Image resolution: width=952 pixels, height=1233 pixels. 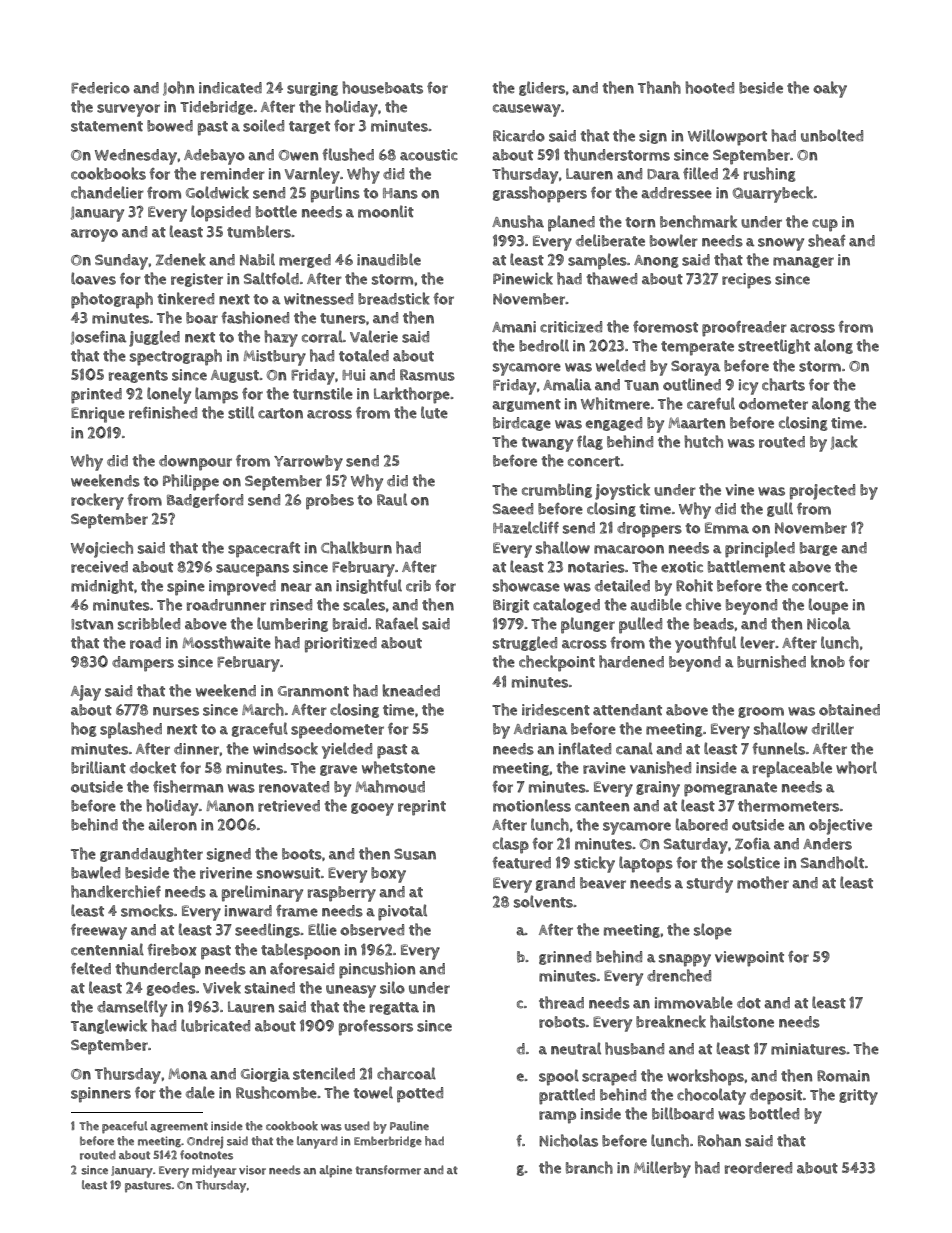 What do you see at coordinates (415, 854) in the screenshot?
I see `Susan` at bounding box center [415, 854].
